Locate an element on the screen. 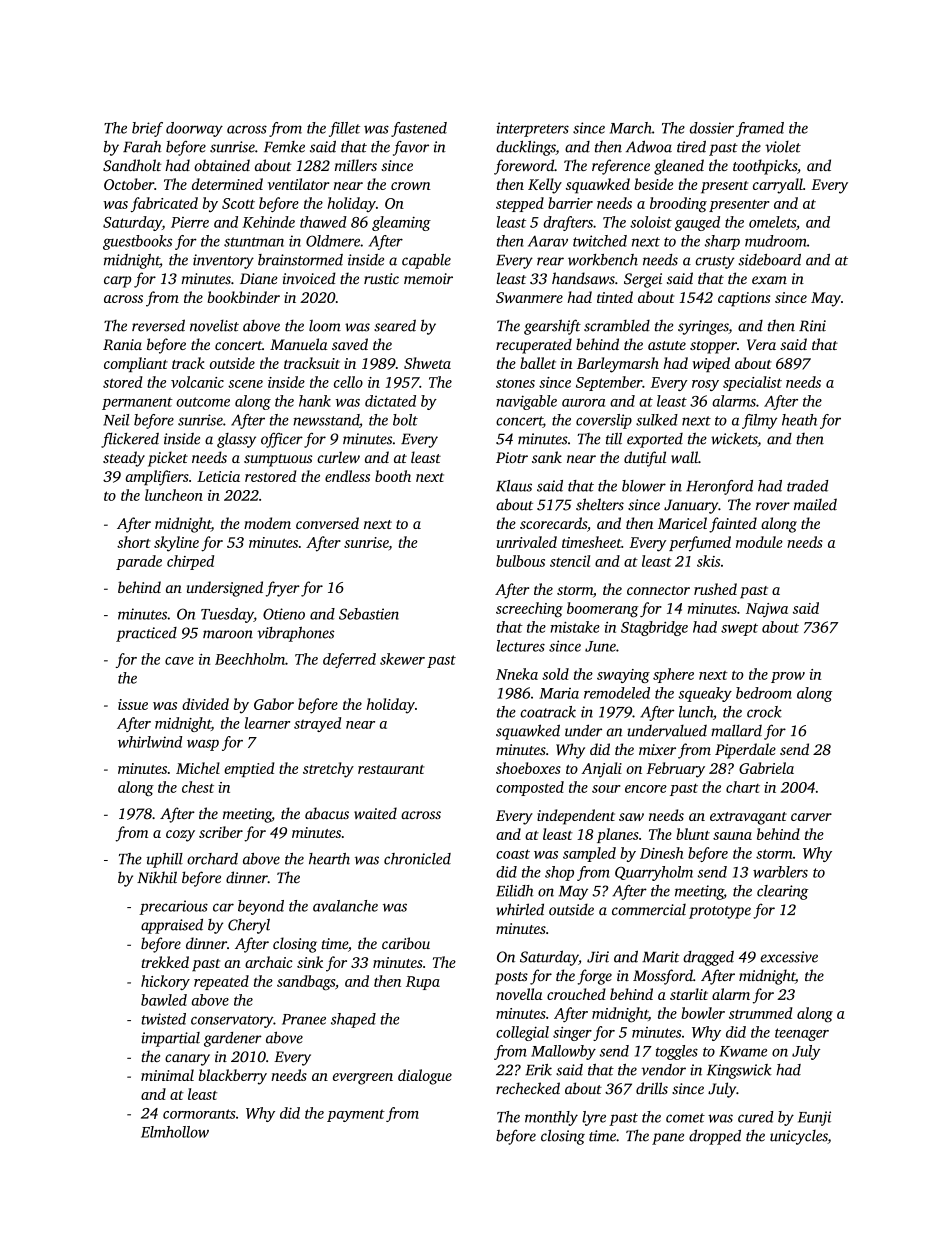 The image size is (952, 1233). framed is located at coordinates (760, 129).
